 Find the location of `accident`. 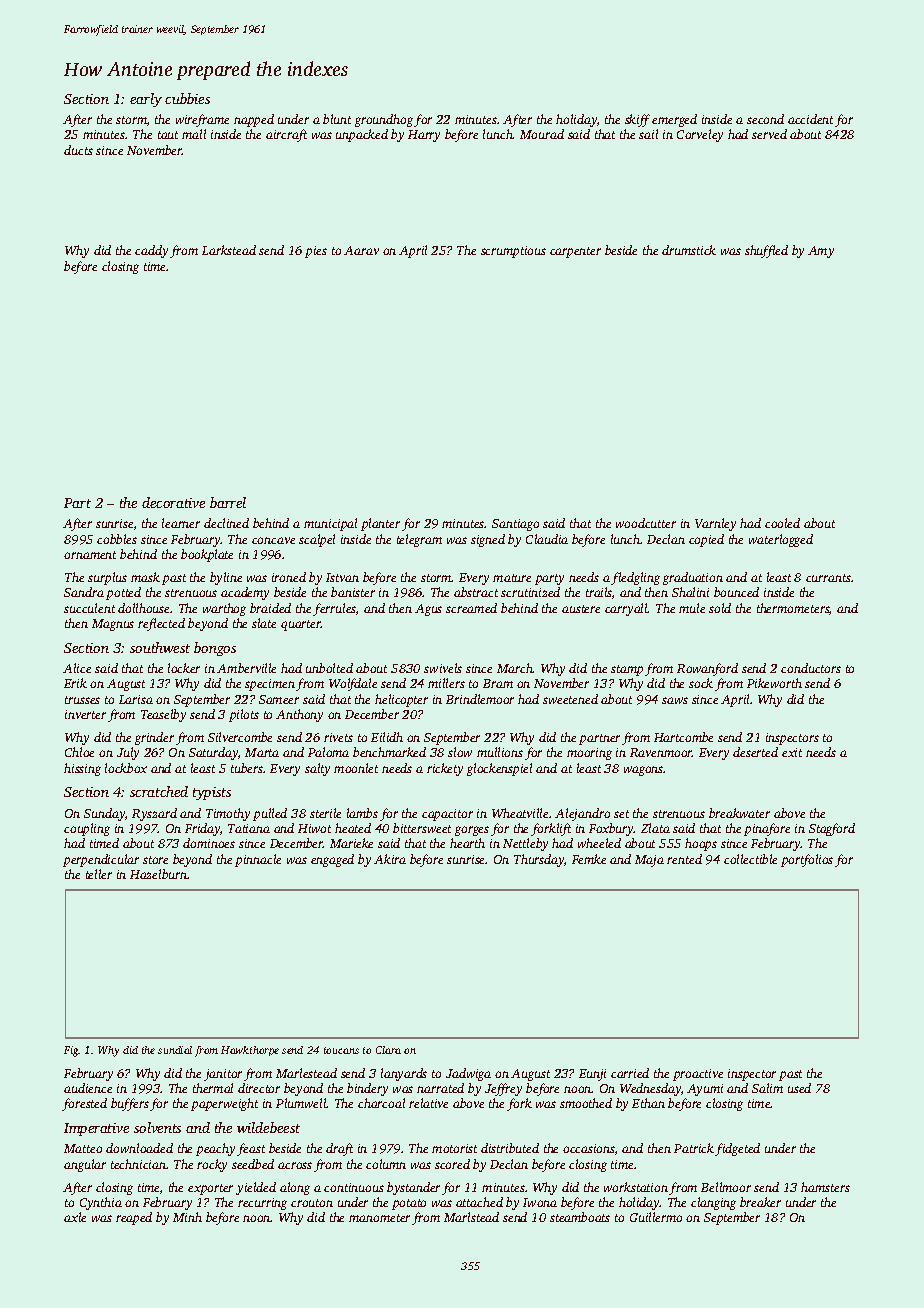

accident is located at coordinates (810, 119).
